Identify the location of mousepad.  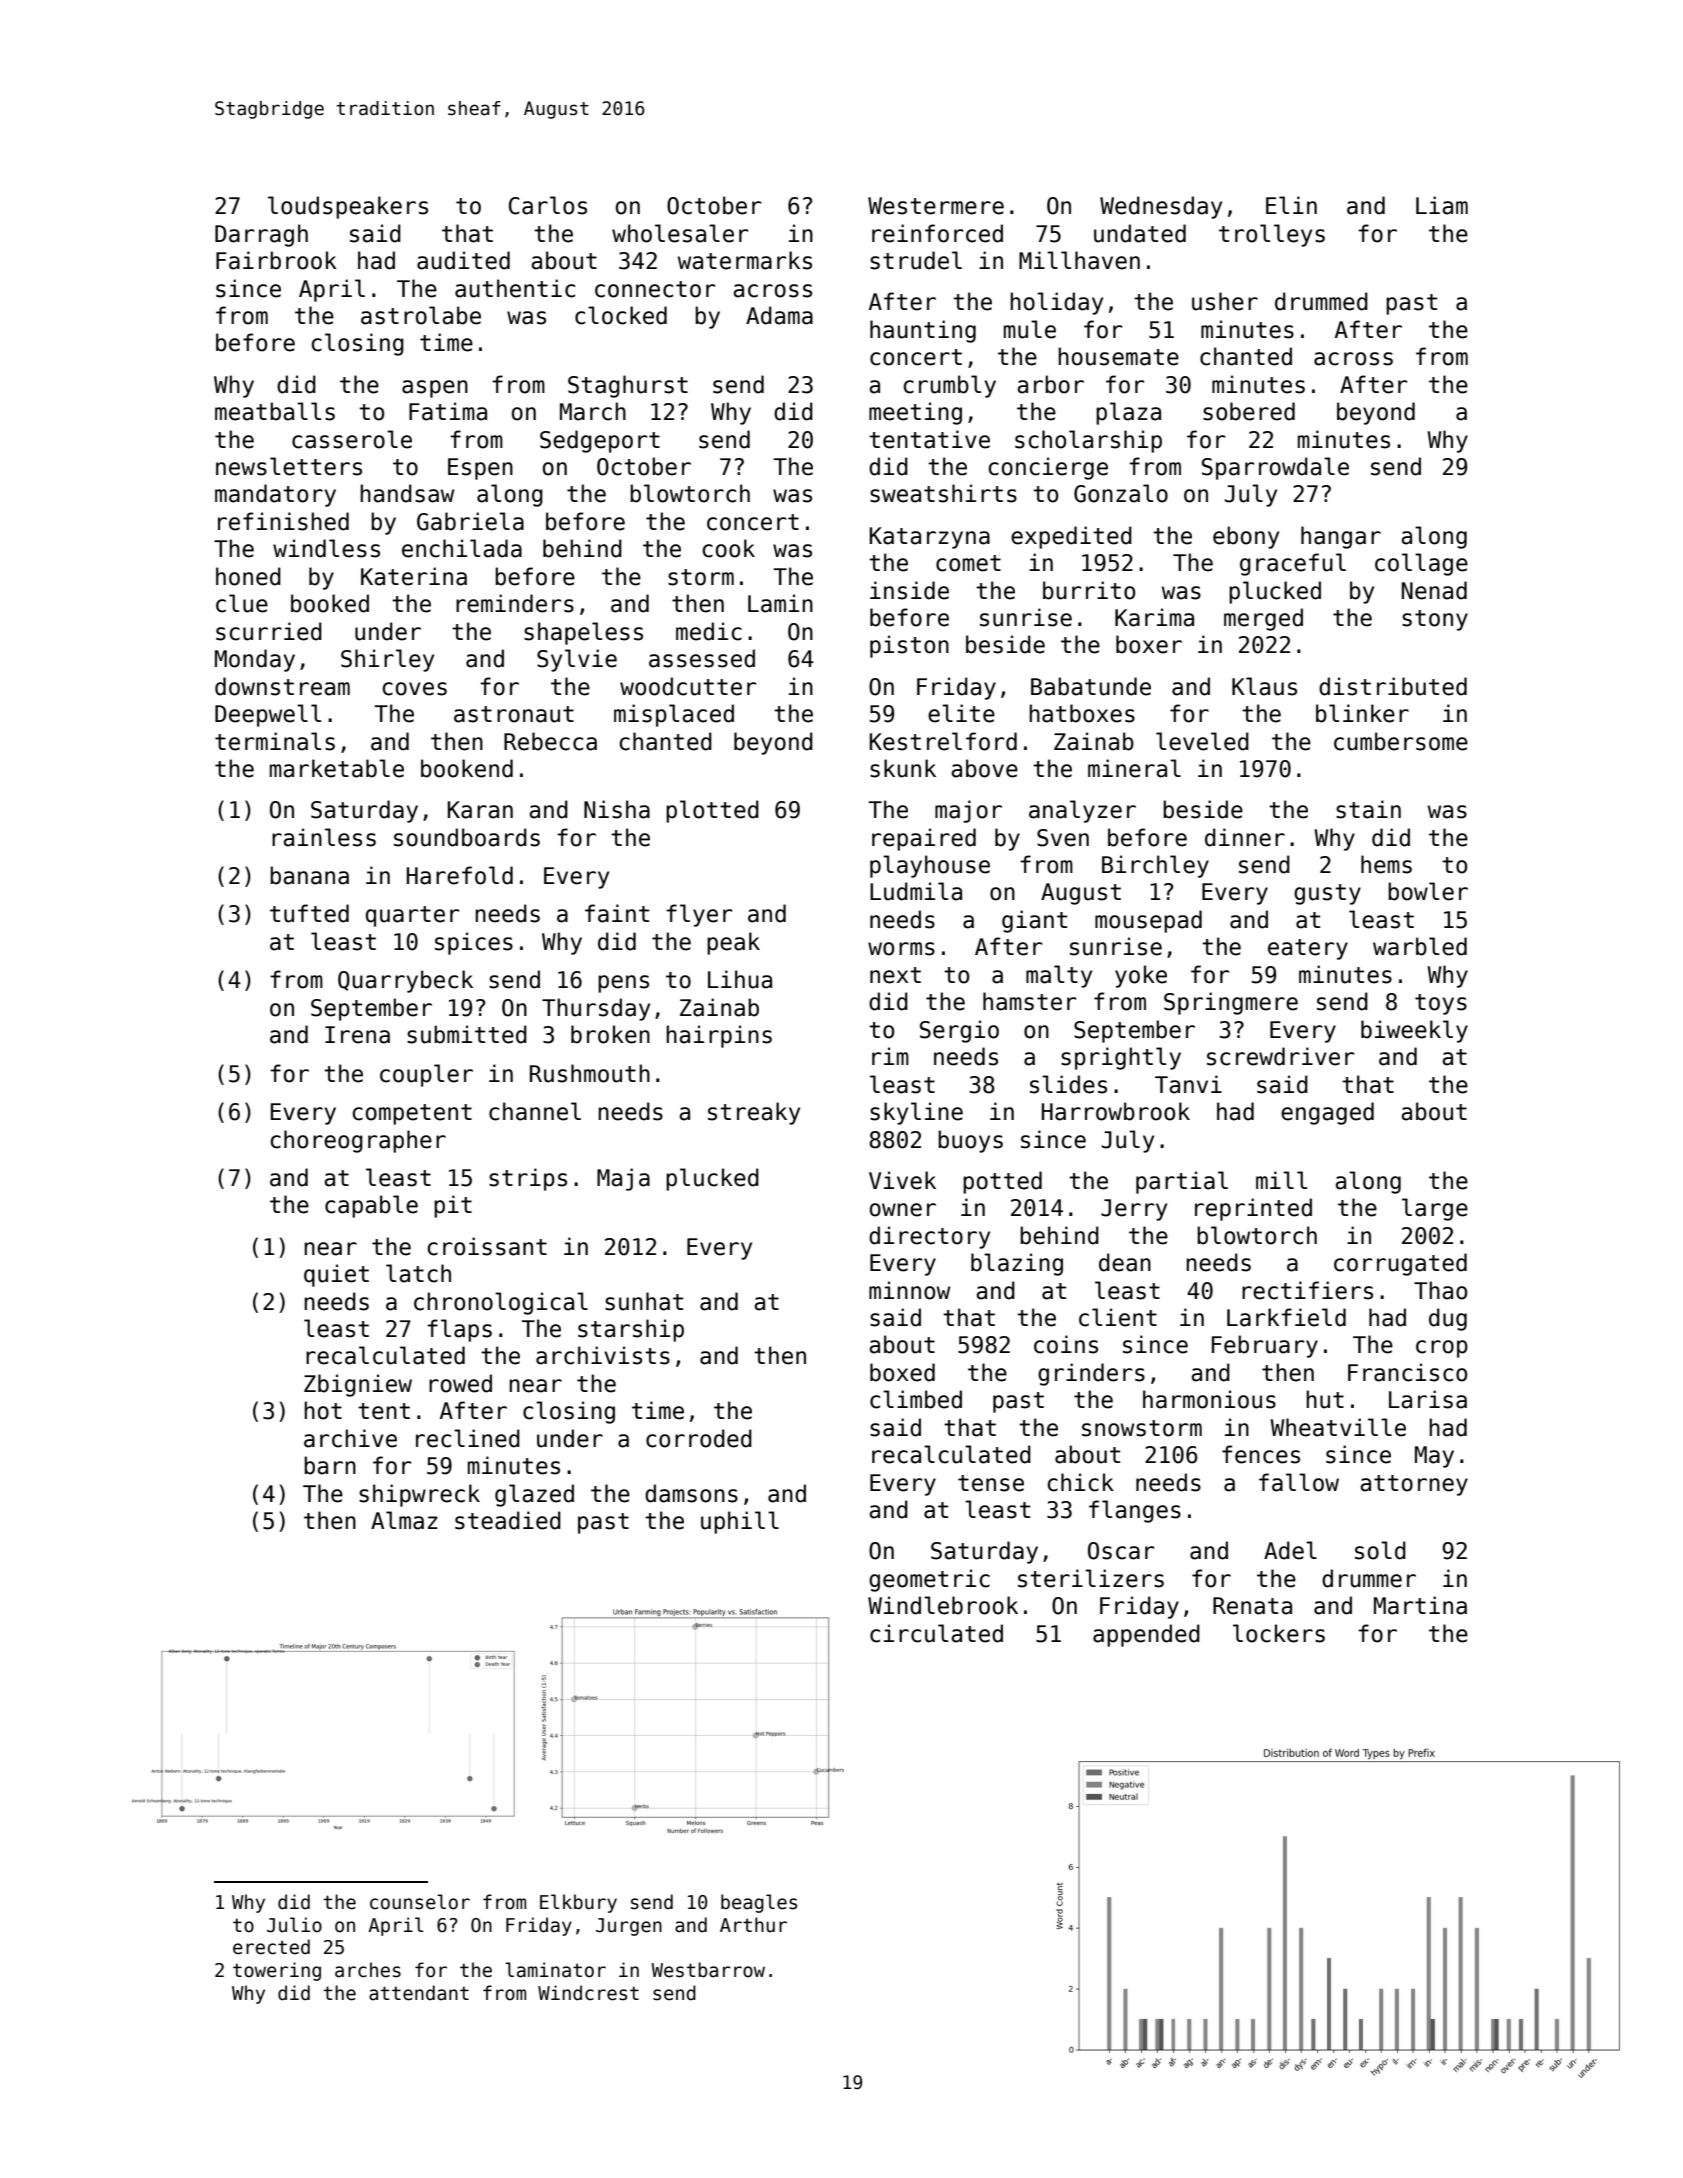
(1148, 921).
